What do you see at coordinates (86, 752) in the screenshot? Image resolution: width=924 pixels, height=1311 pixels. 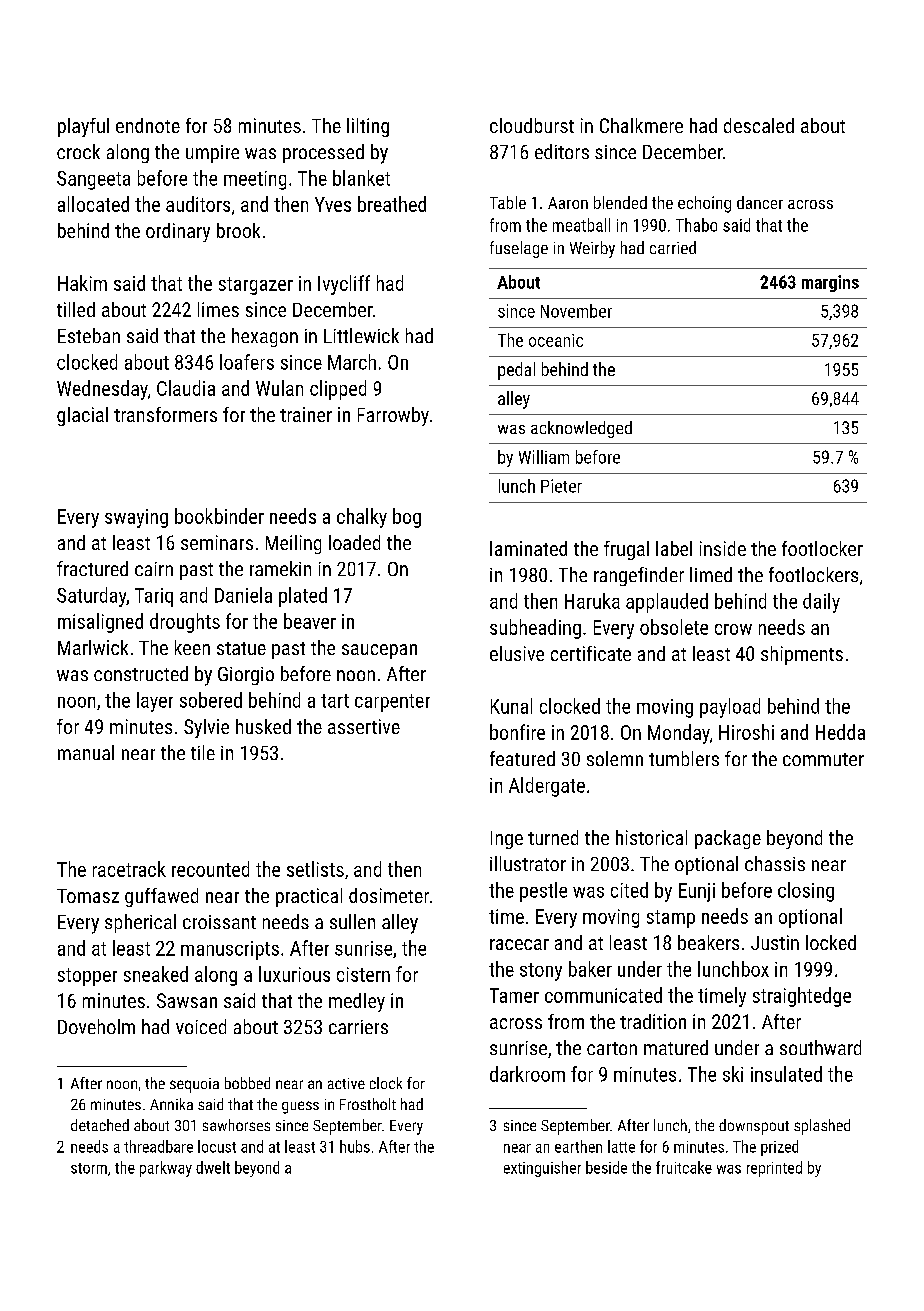 I see `manual` at bounding box center [86, 752].
